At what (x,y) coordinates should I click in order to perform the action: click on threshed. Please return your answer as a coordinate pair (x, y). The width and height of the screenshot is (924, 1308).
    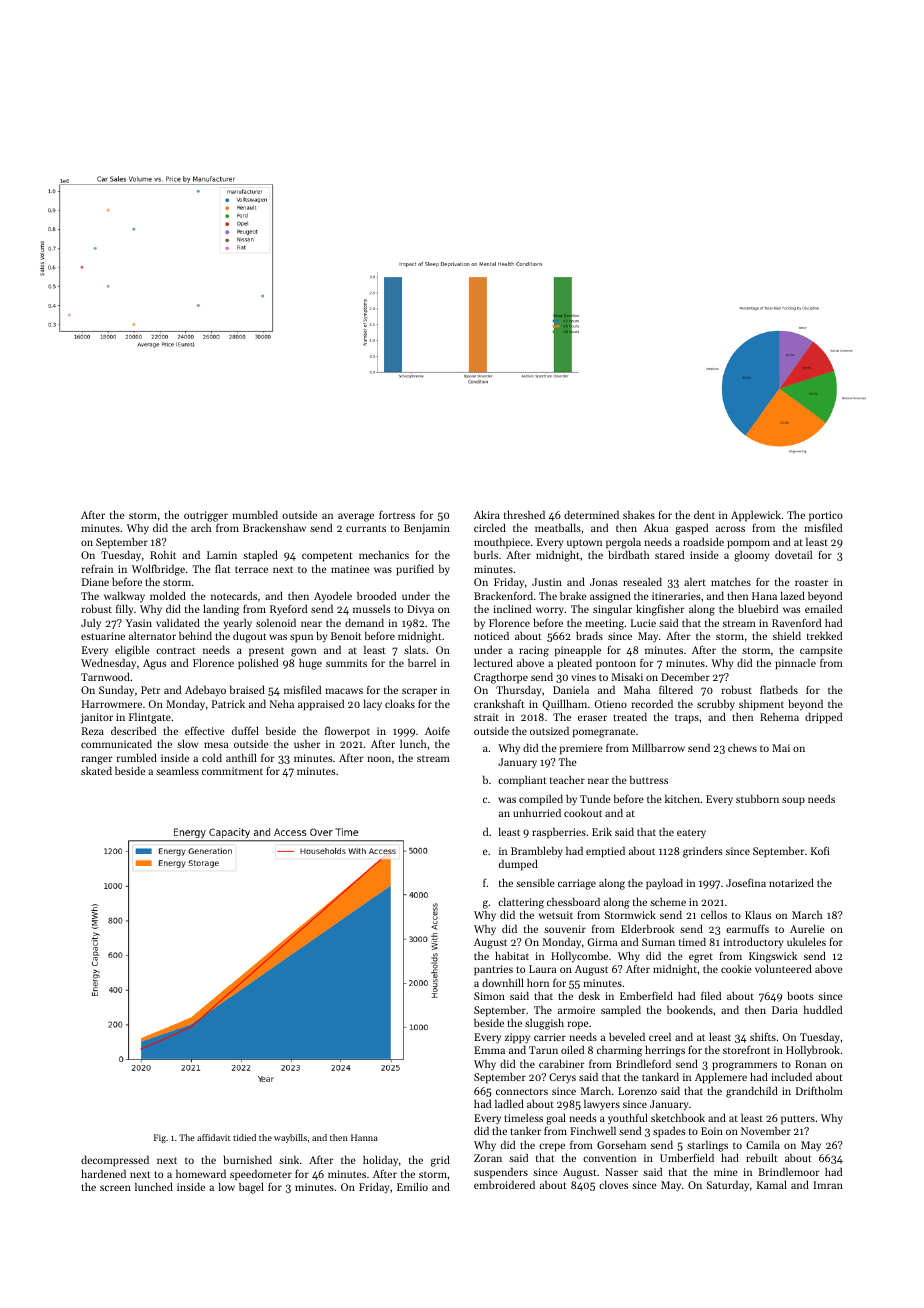
    Looking at the image, I should click on (524, 514).
